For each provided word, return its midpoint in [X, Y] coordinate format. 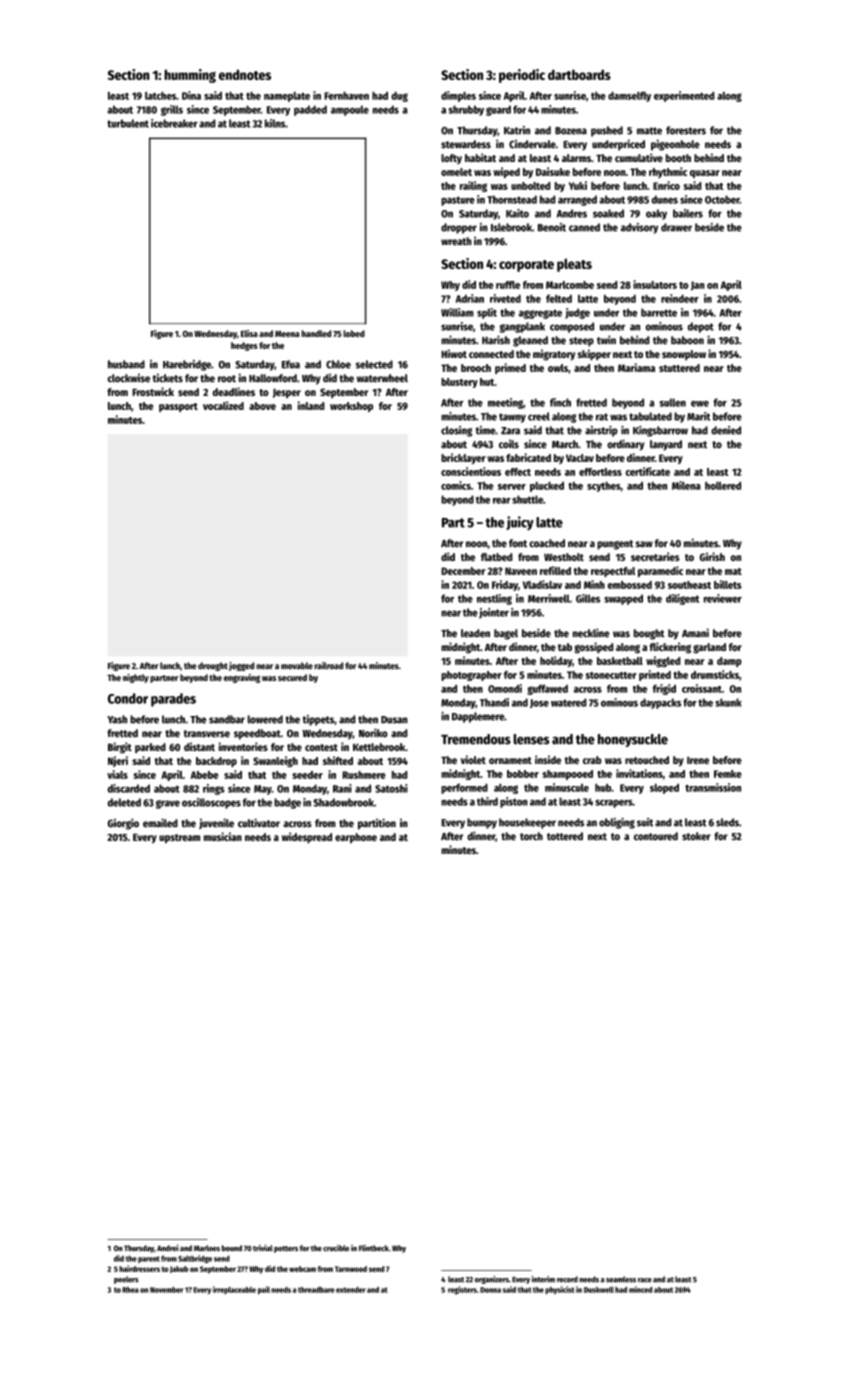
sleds [727, 822]
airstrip [601, 431]
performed [464, 788]
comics [456, 485]
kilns [275, 123]
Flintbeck [374, 1248]
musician [223, 836]
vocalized [223, 405]
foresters [686, 130]
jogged [241, 666]
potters [286, 1249]
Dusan [394, 720]
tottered [565, 836]
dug [399, 97]
